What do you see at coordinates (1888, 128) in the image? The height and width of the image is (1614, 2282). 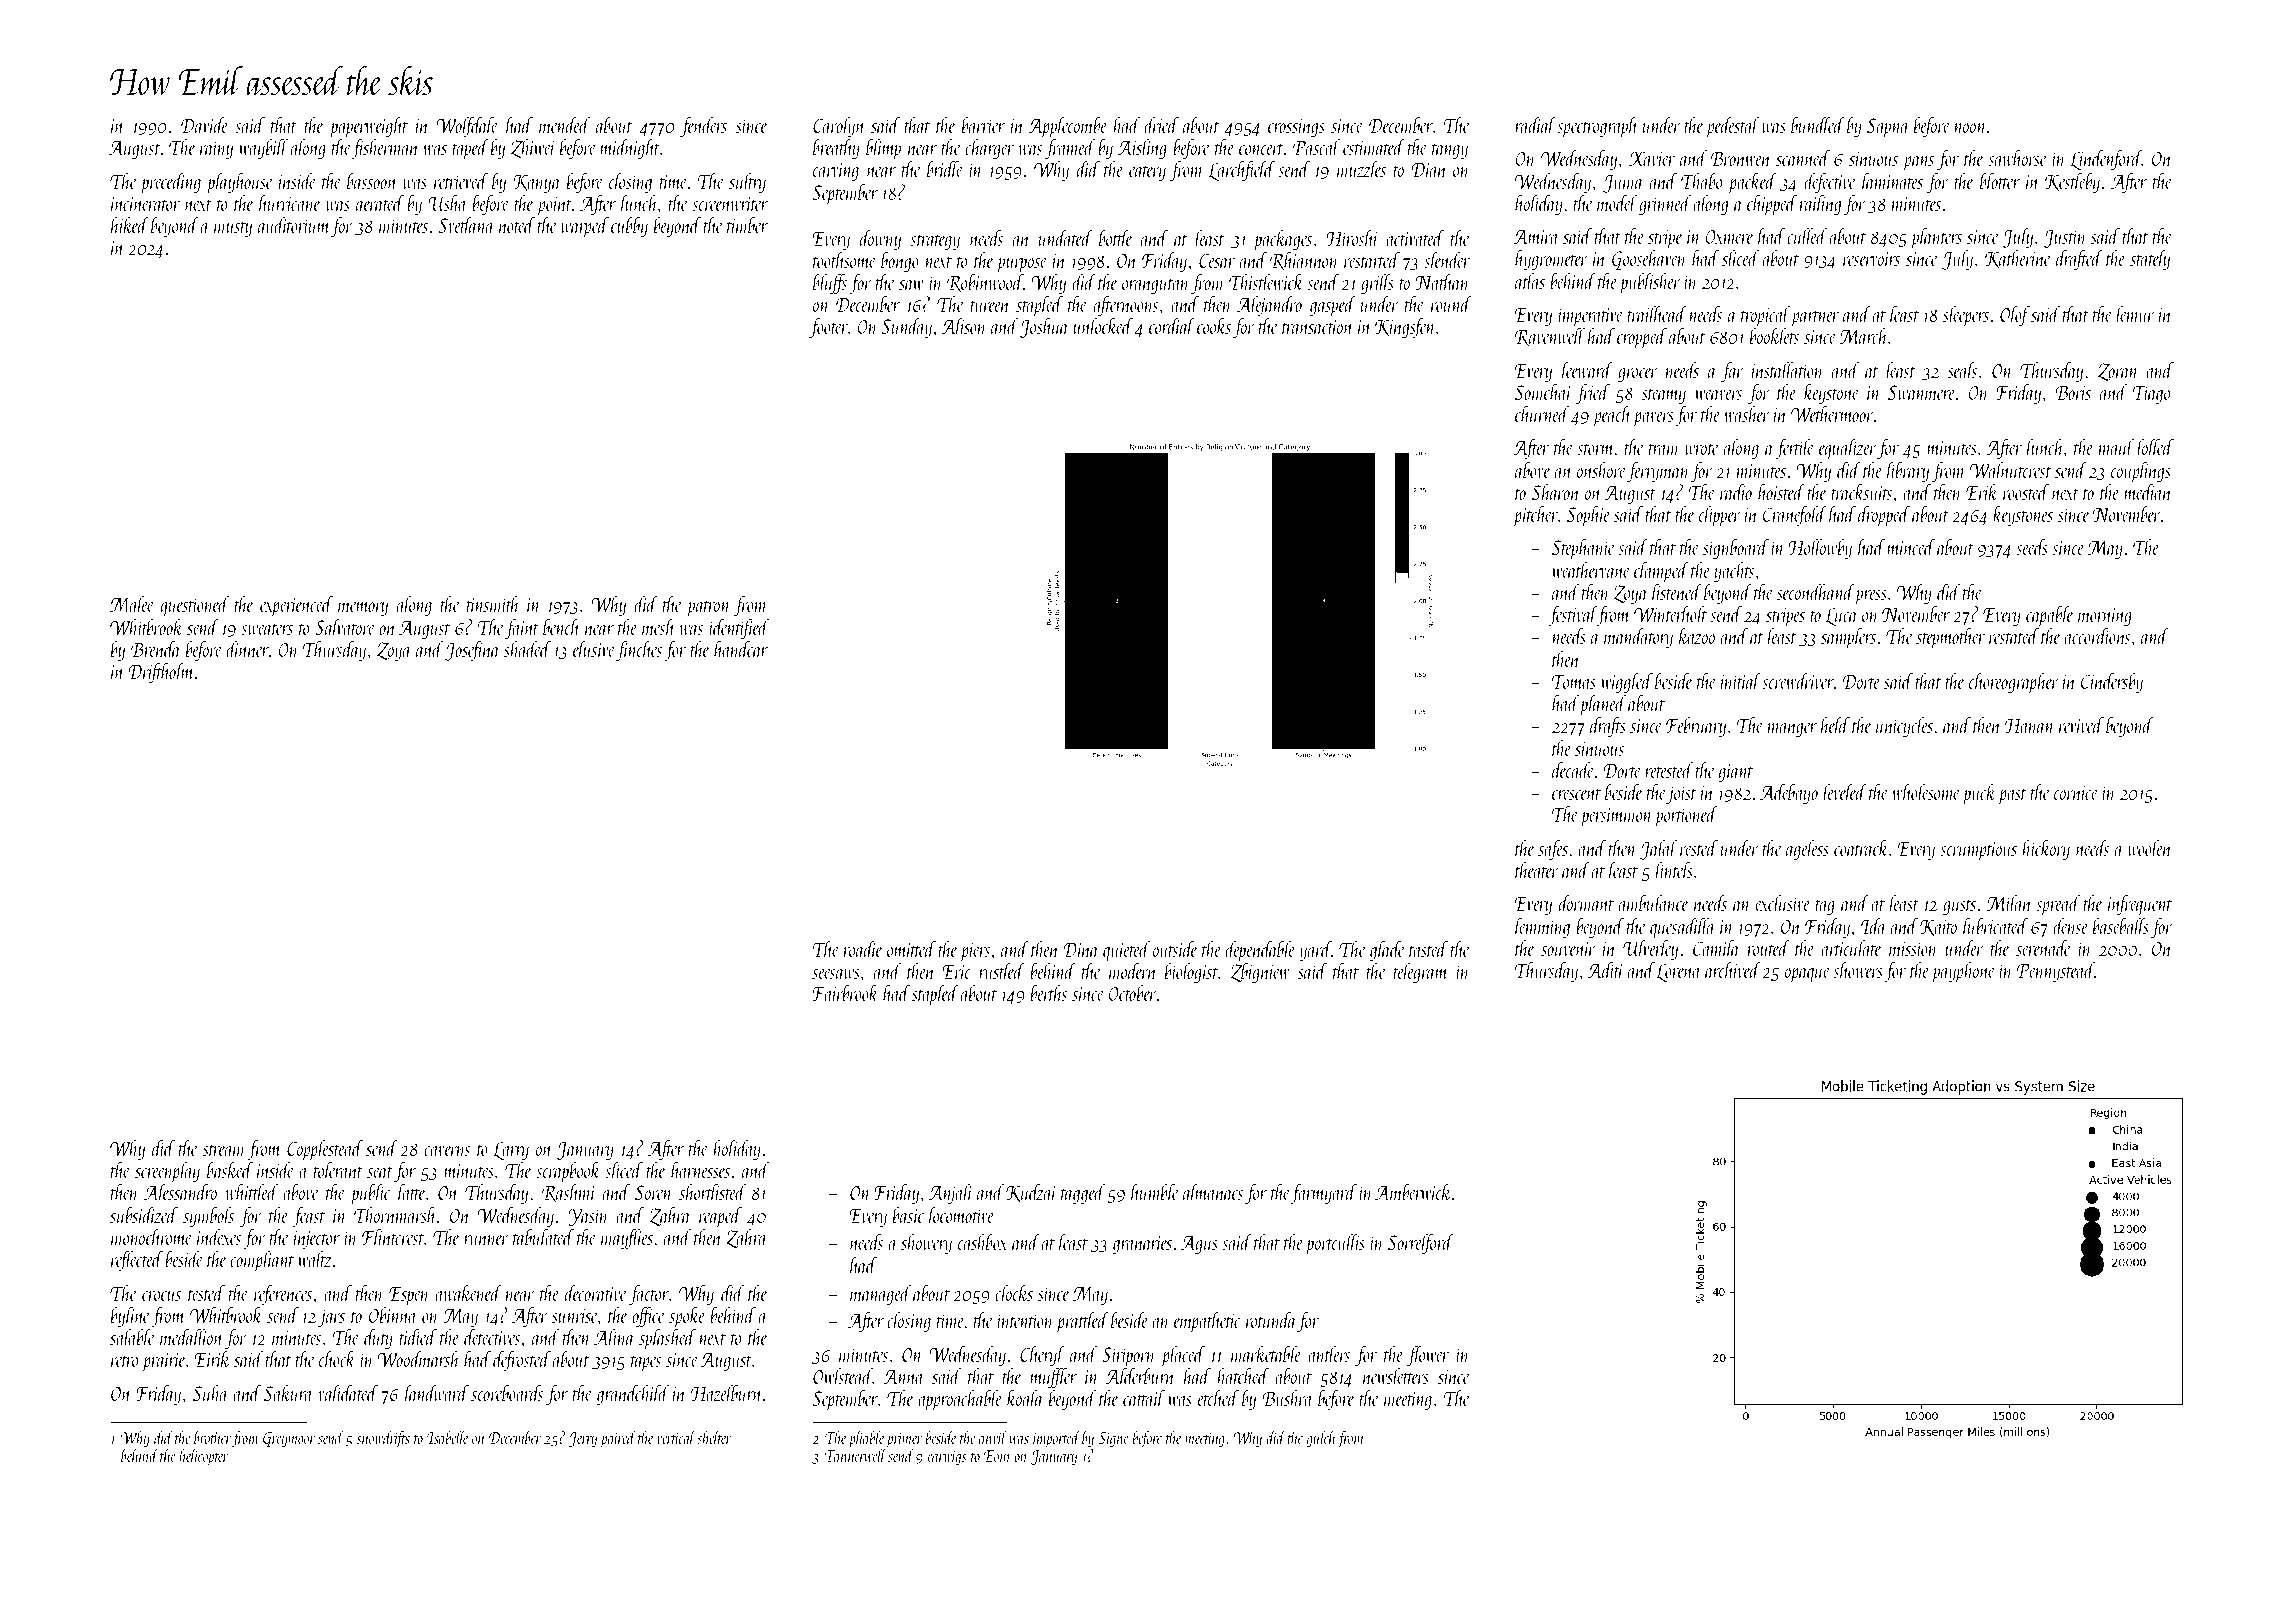 I see `Sapna` at bounding box center [1888, 128].
